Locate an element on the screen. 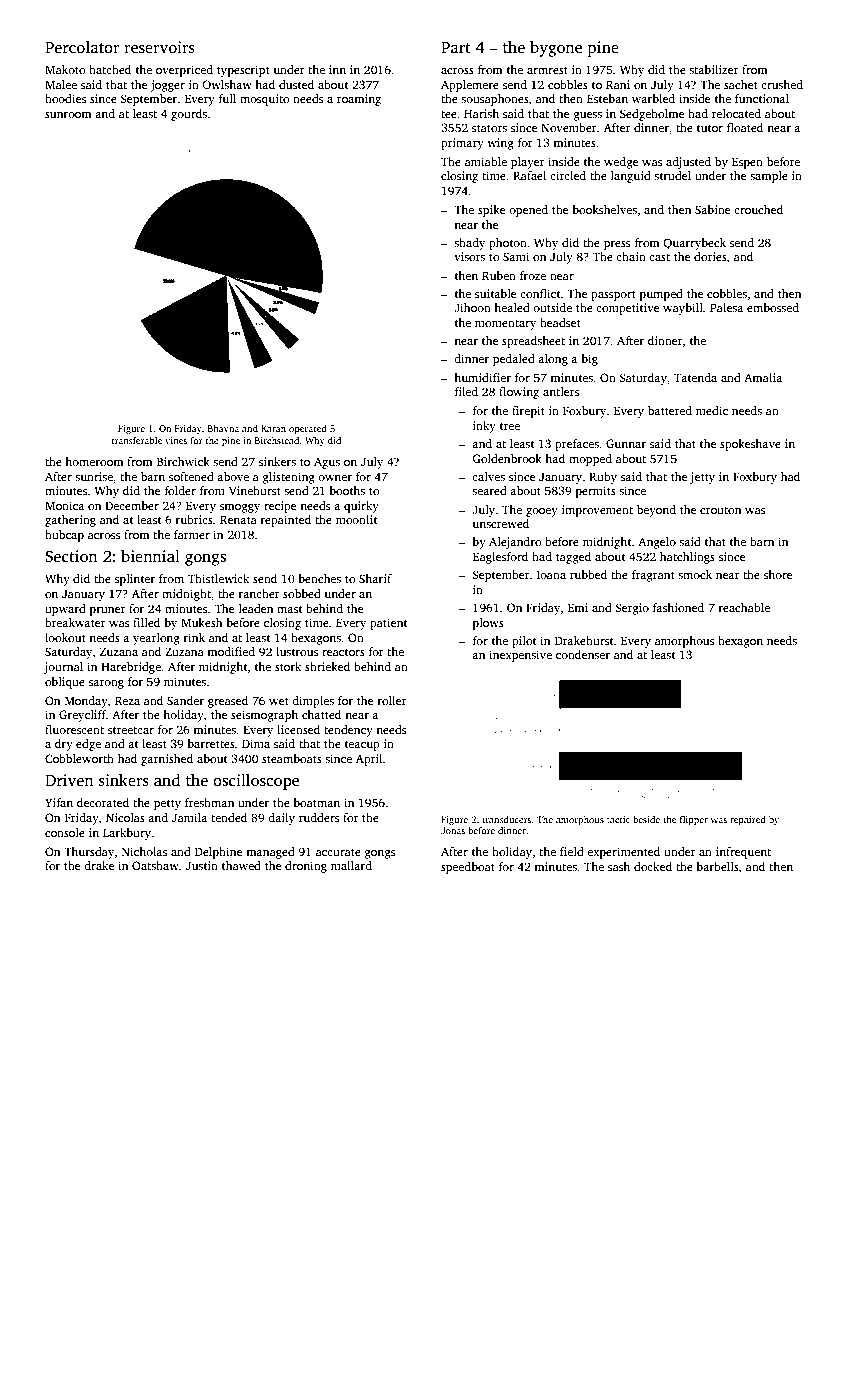 This screenshot has height=1400, width=849. fluorescent is located at coordinates (74, 729).
